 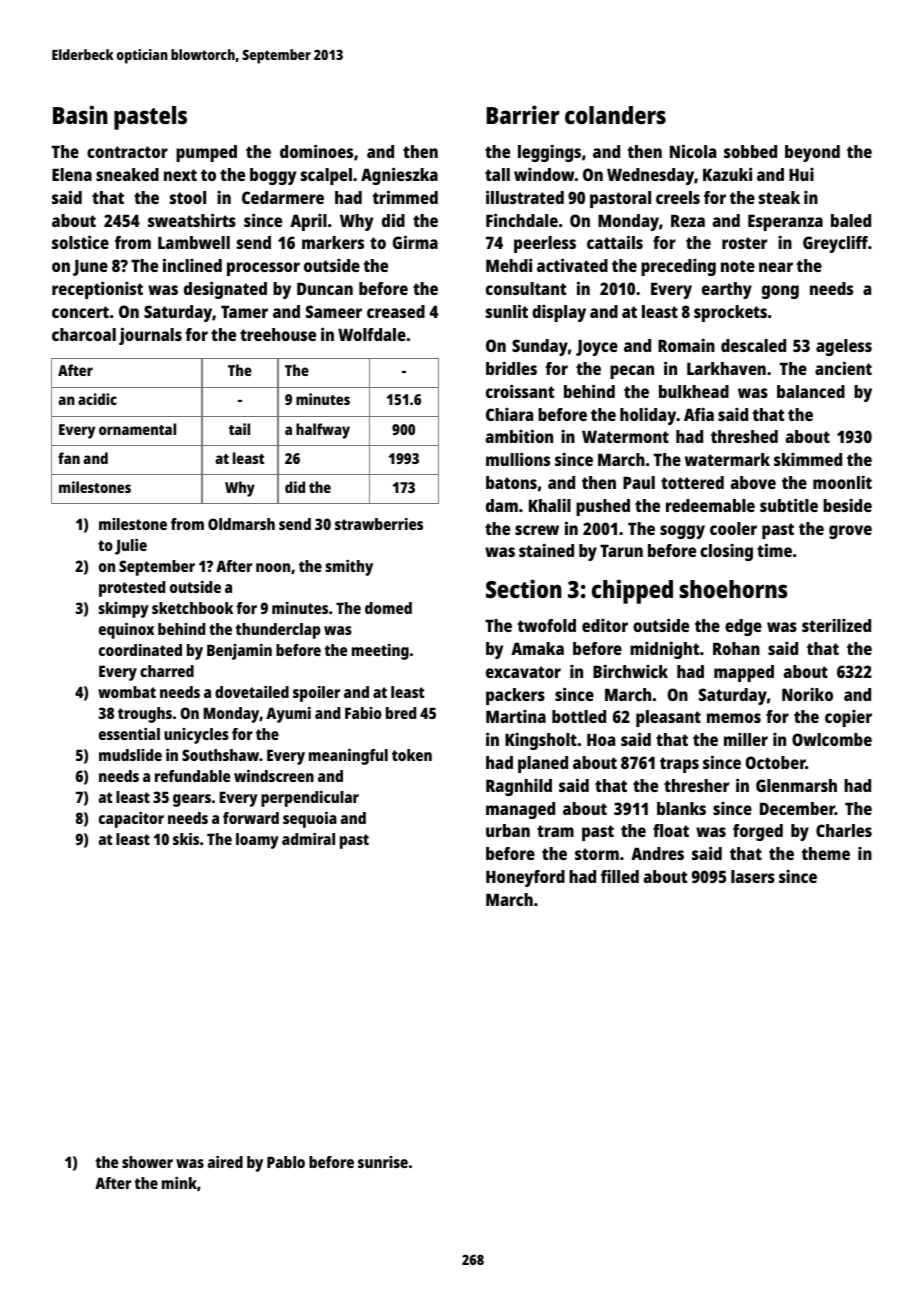 What do you see at coordinates (525, 878) in the document?
I see `Honeyford` at bounding box center [525, 878].
